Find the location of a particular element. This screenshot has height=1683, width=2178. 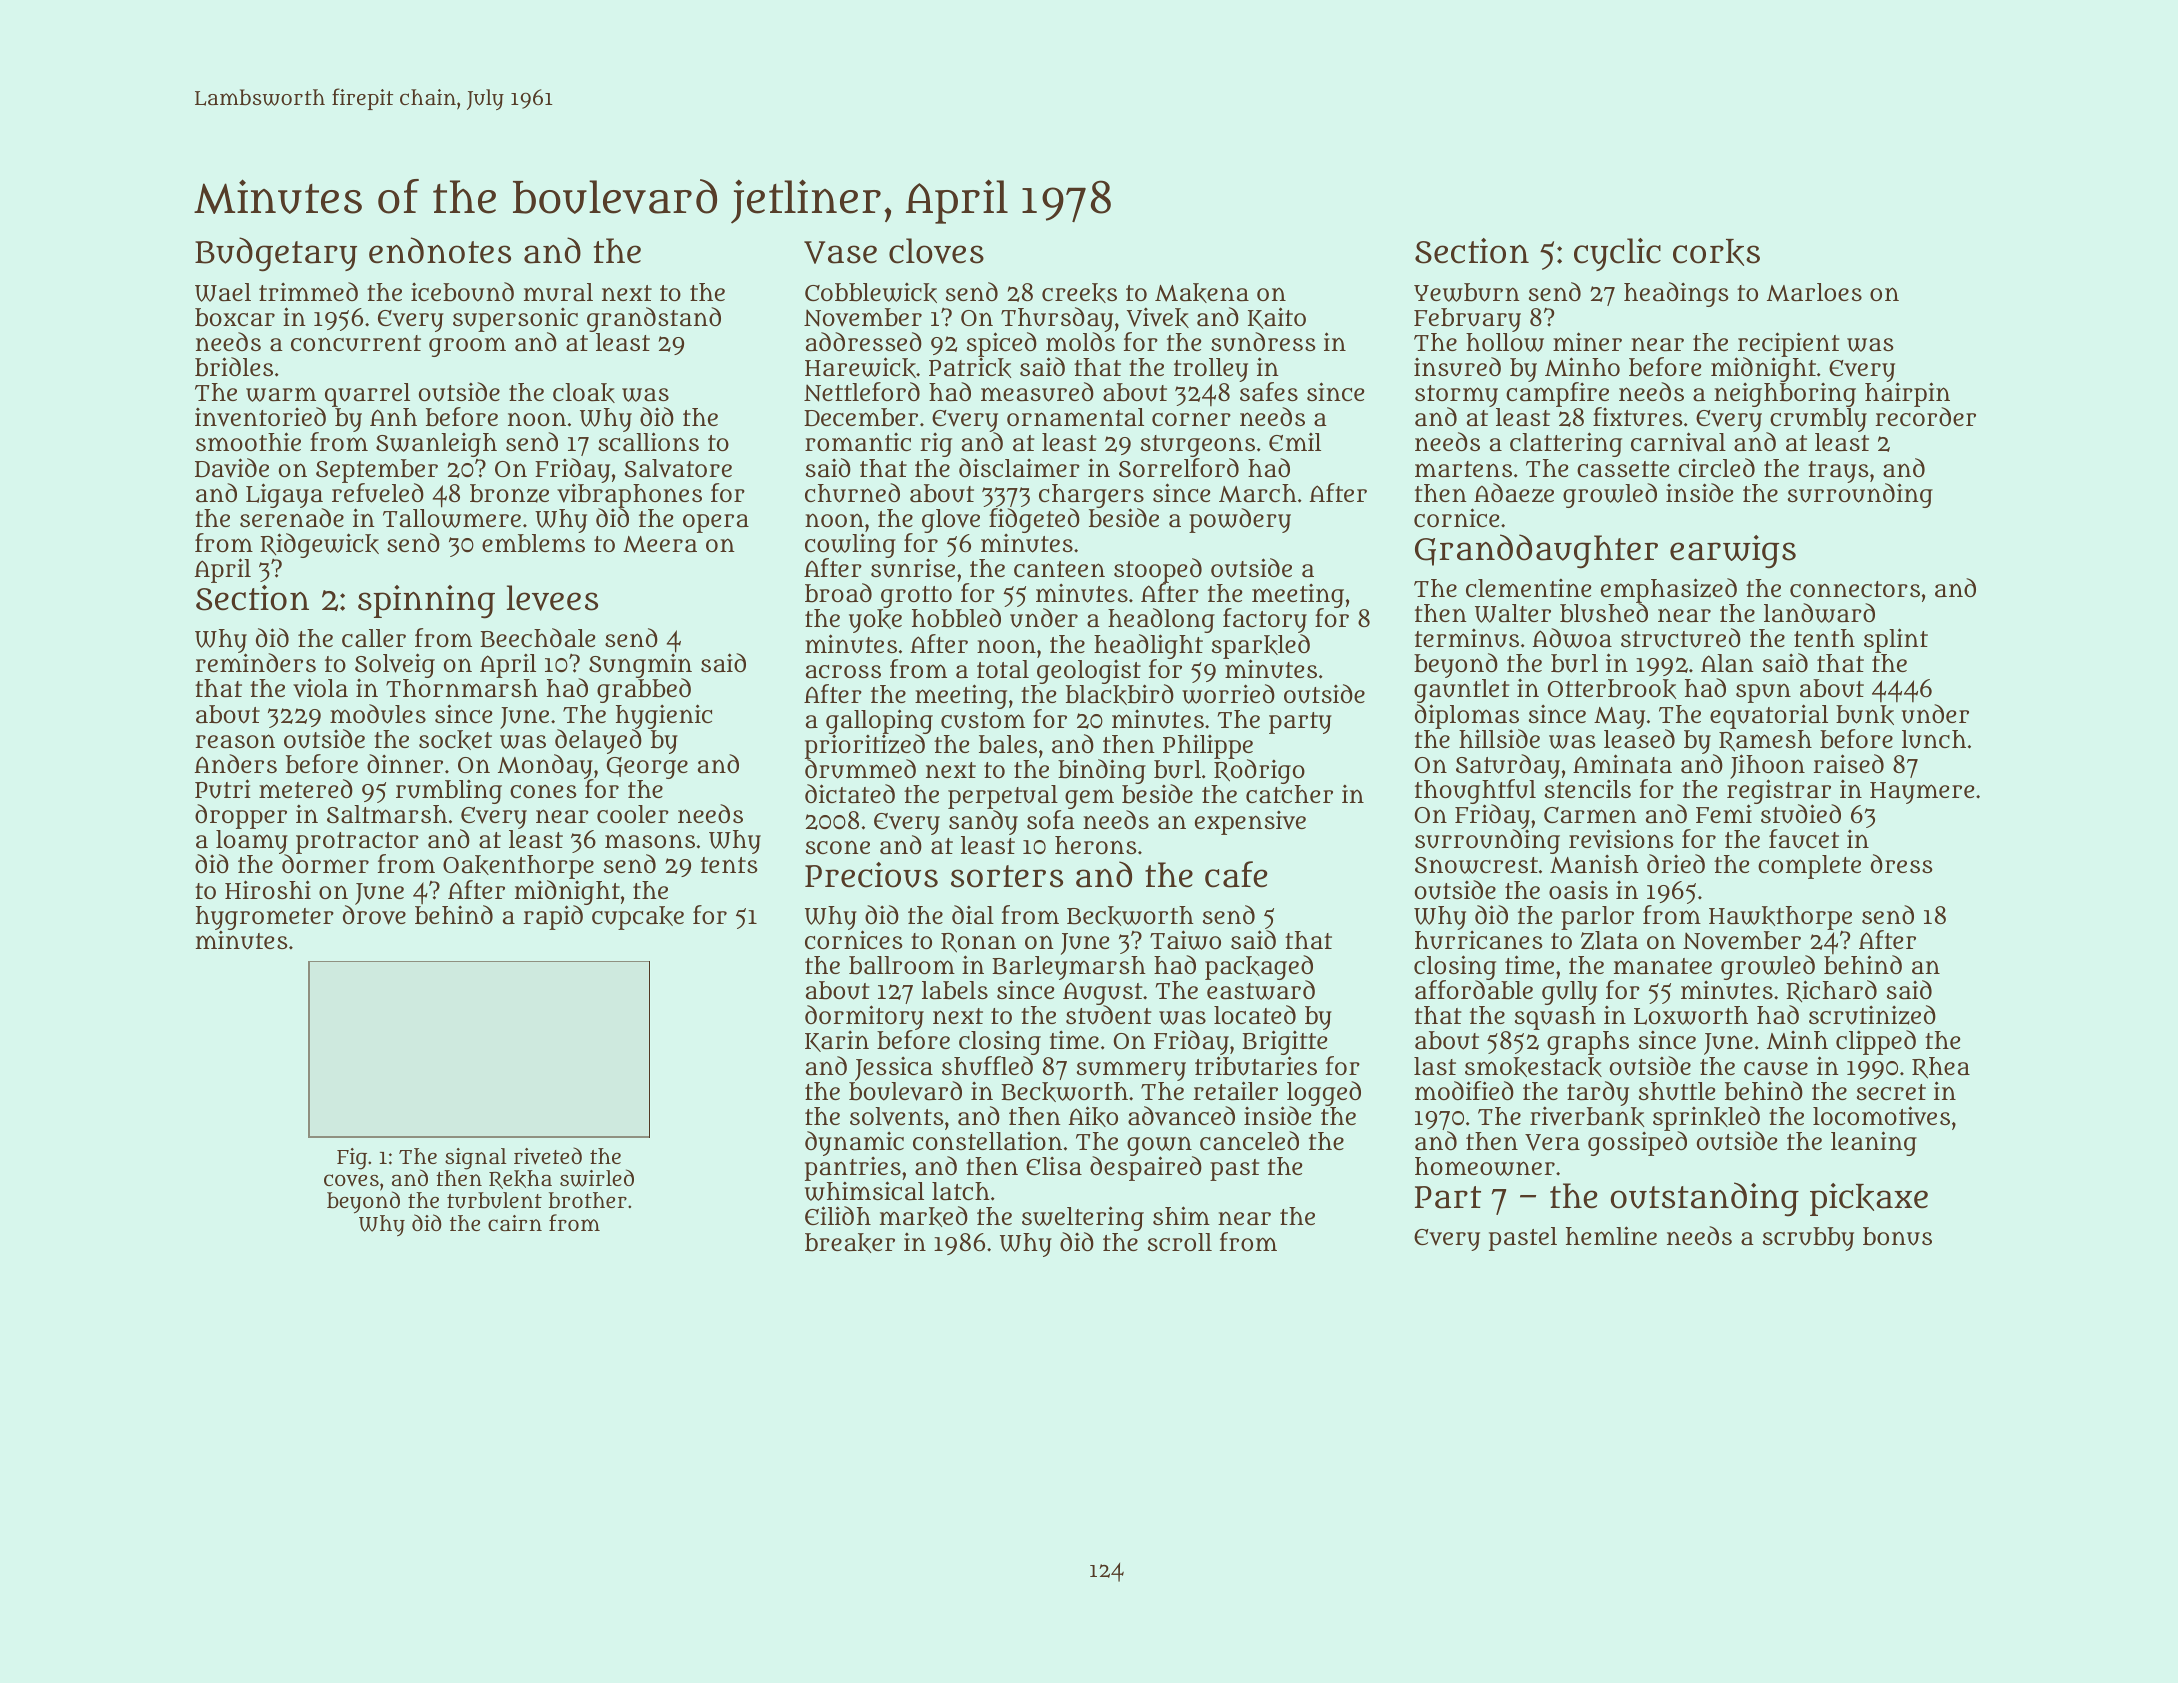

cairn is located at coordinates (515, 1223).
